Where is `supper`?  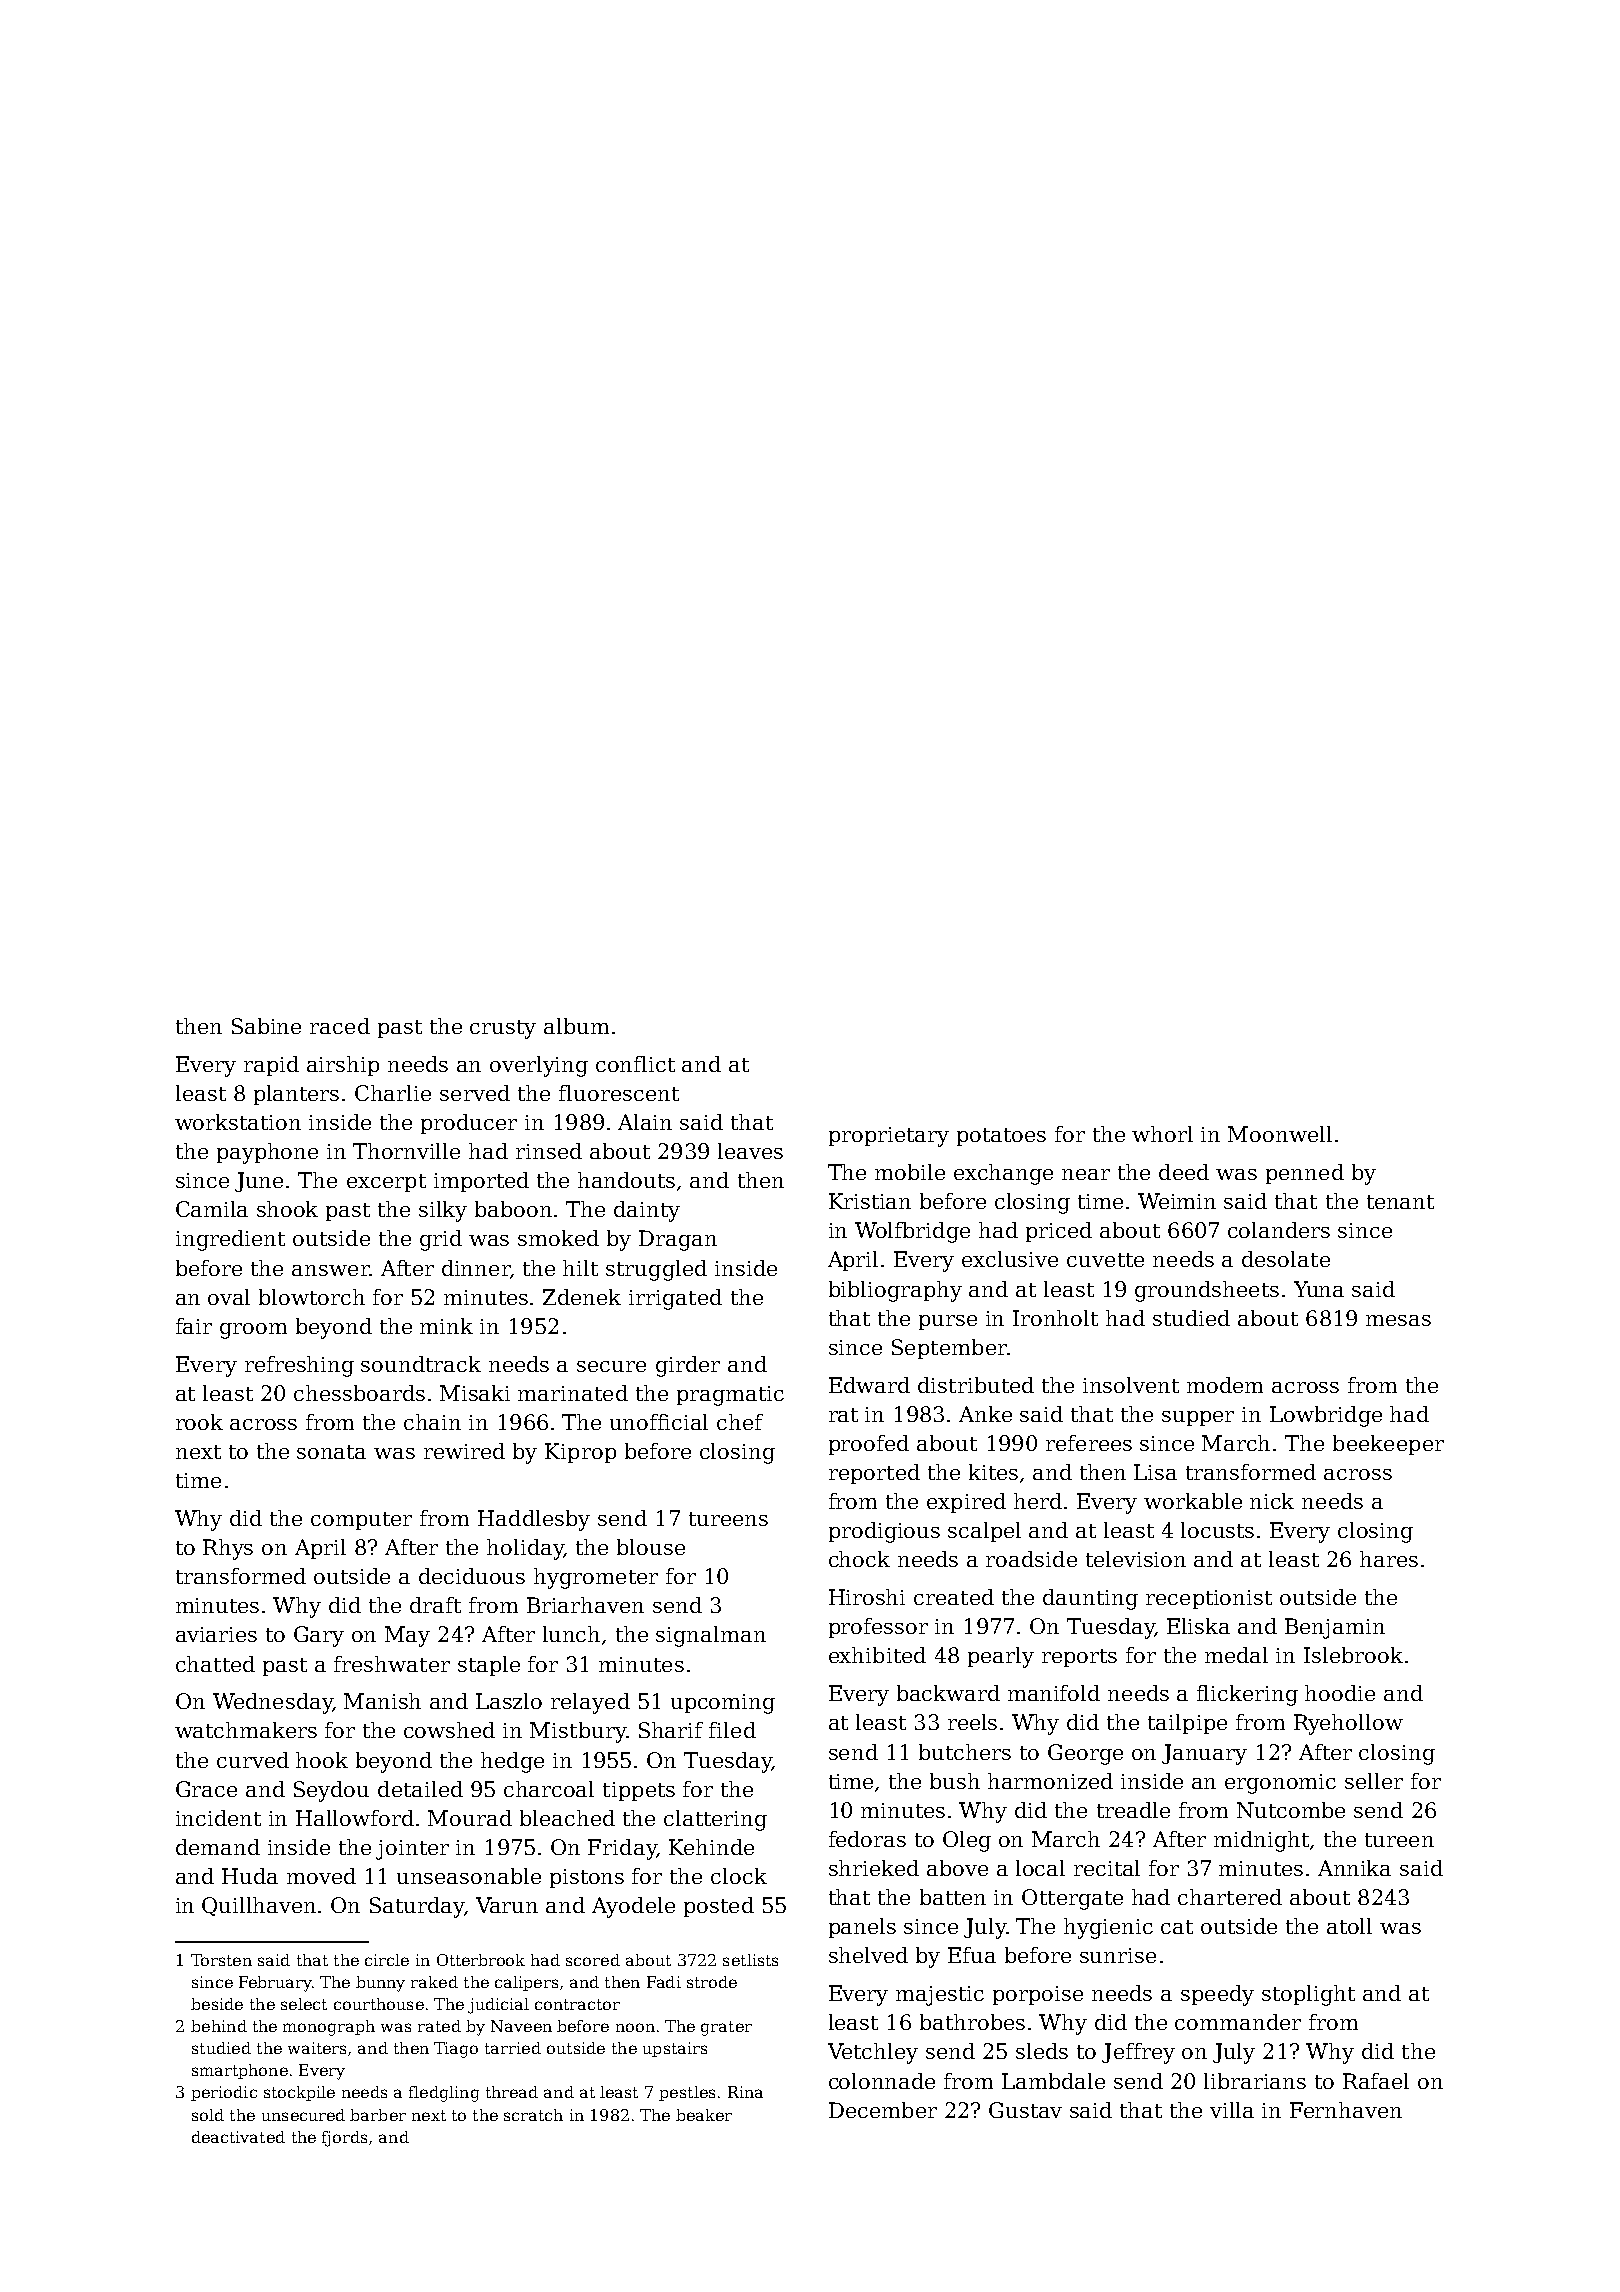 supper is located at coordinates (1198, 1418).
